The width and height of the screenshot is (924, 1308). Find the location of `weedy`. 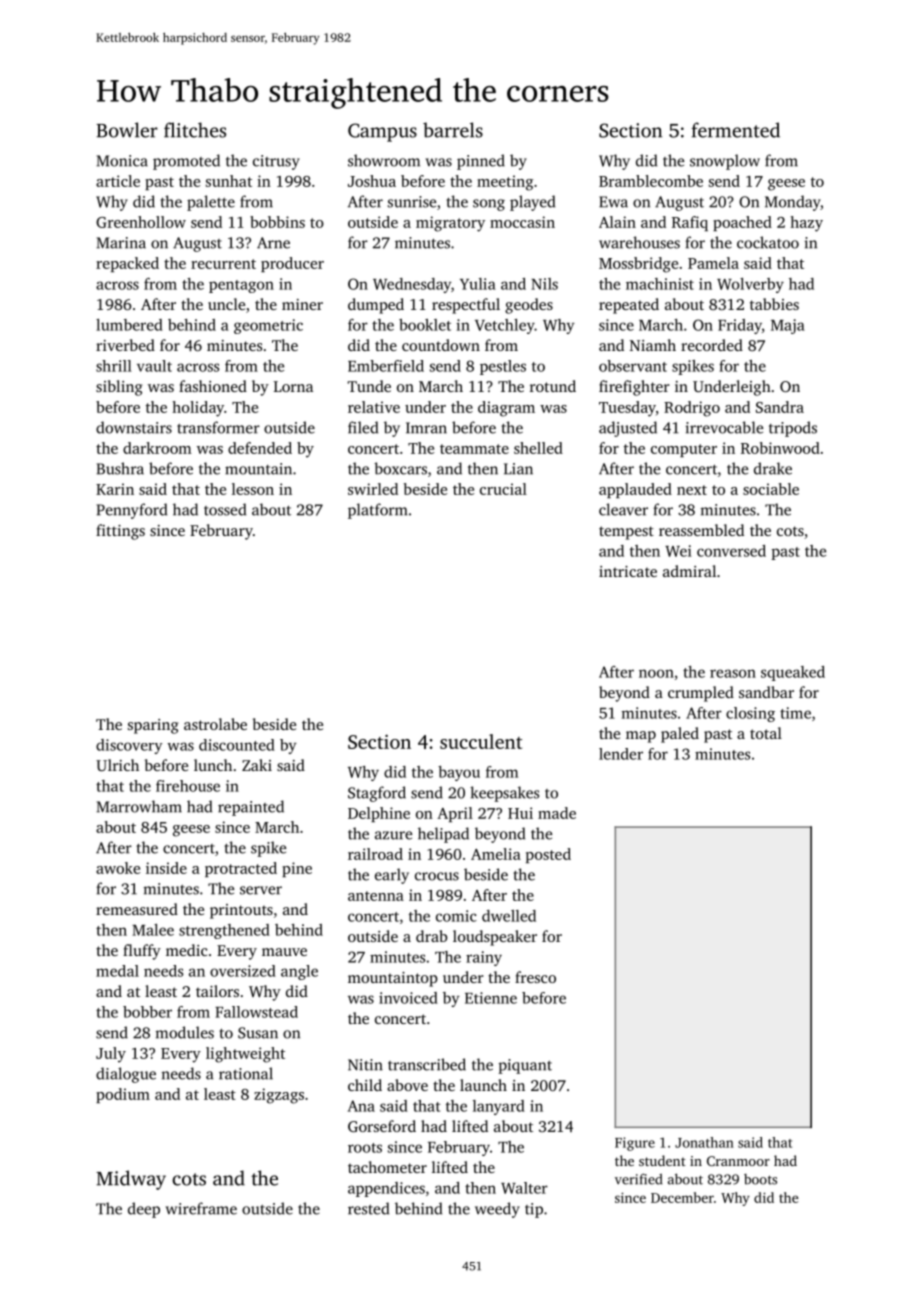

weedy is located at coordinates (497, 1210).
